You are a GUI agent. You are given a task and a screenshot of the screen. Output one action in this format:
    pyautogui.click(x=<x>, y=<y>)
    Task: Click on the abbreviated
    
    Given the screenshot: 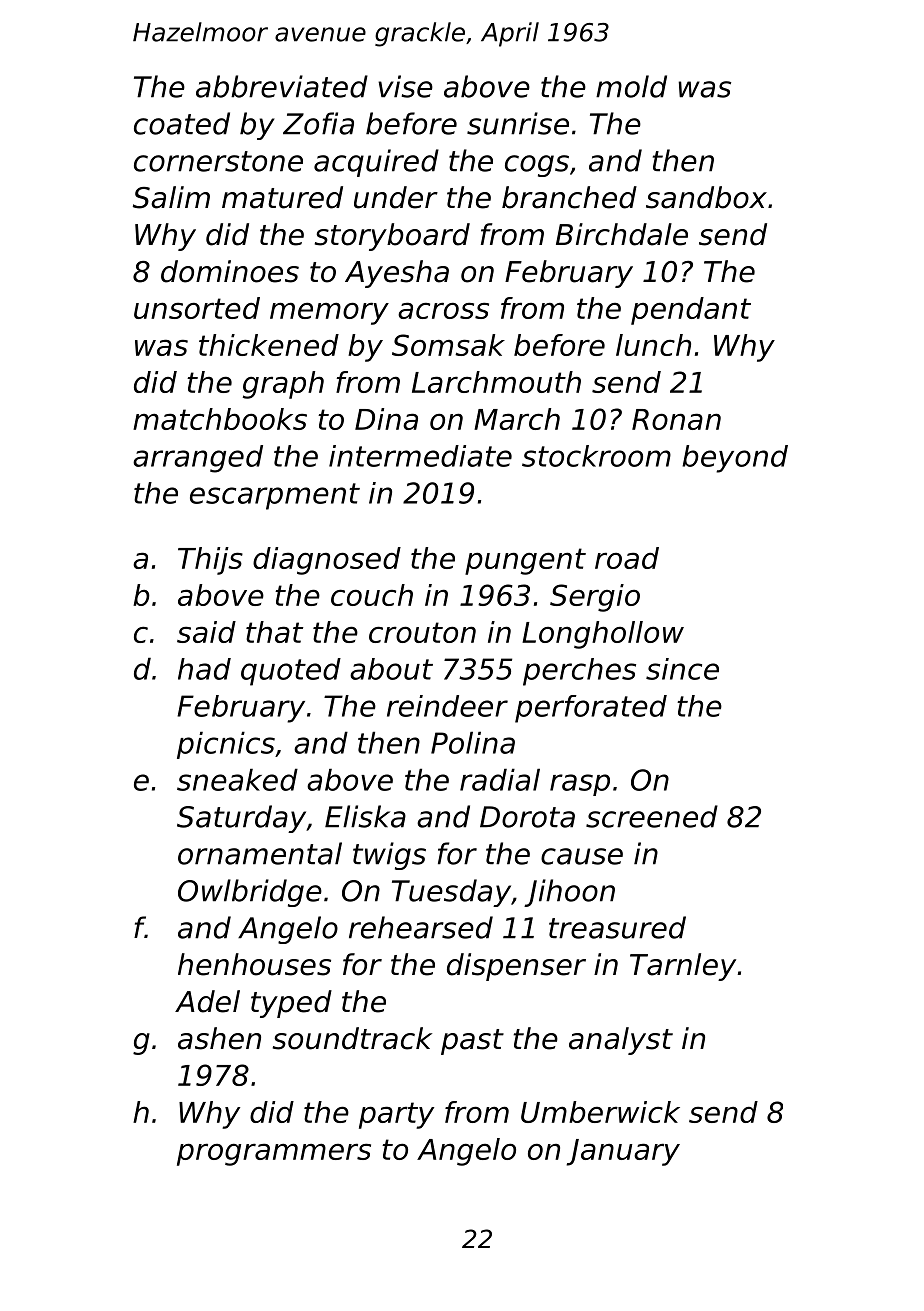 What is the action you would take?
    pyautogui.click(x=282, y=86)
